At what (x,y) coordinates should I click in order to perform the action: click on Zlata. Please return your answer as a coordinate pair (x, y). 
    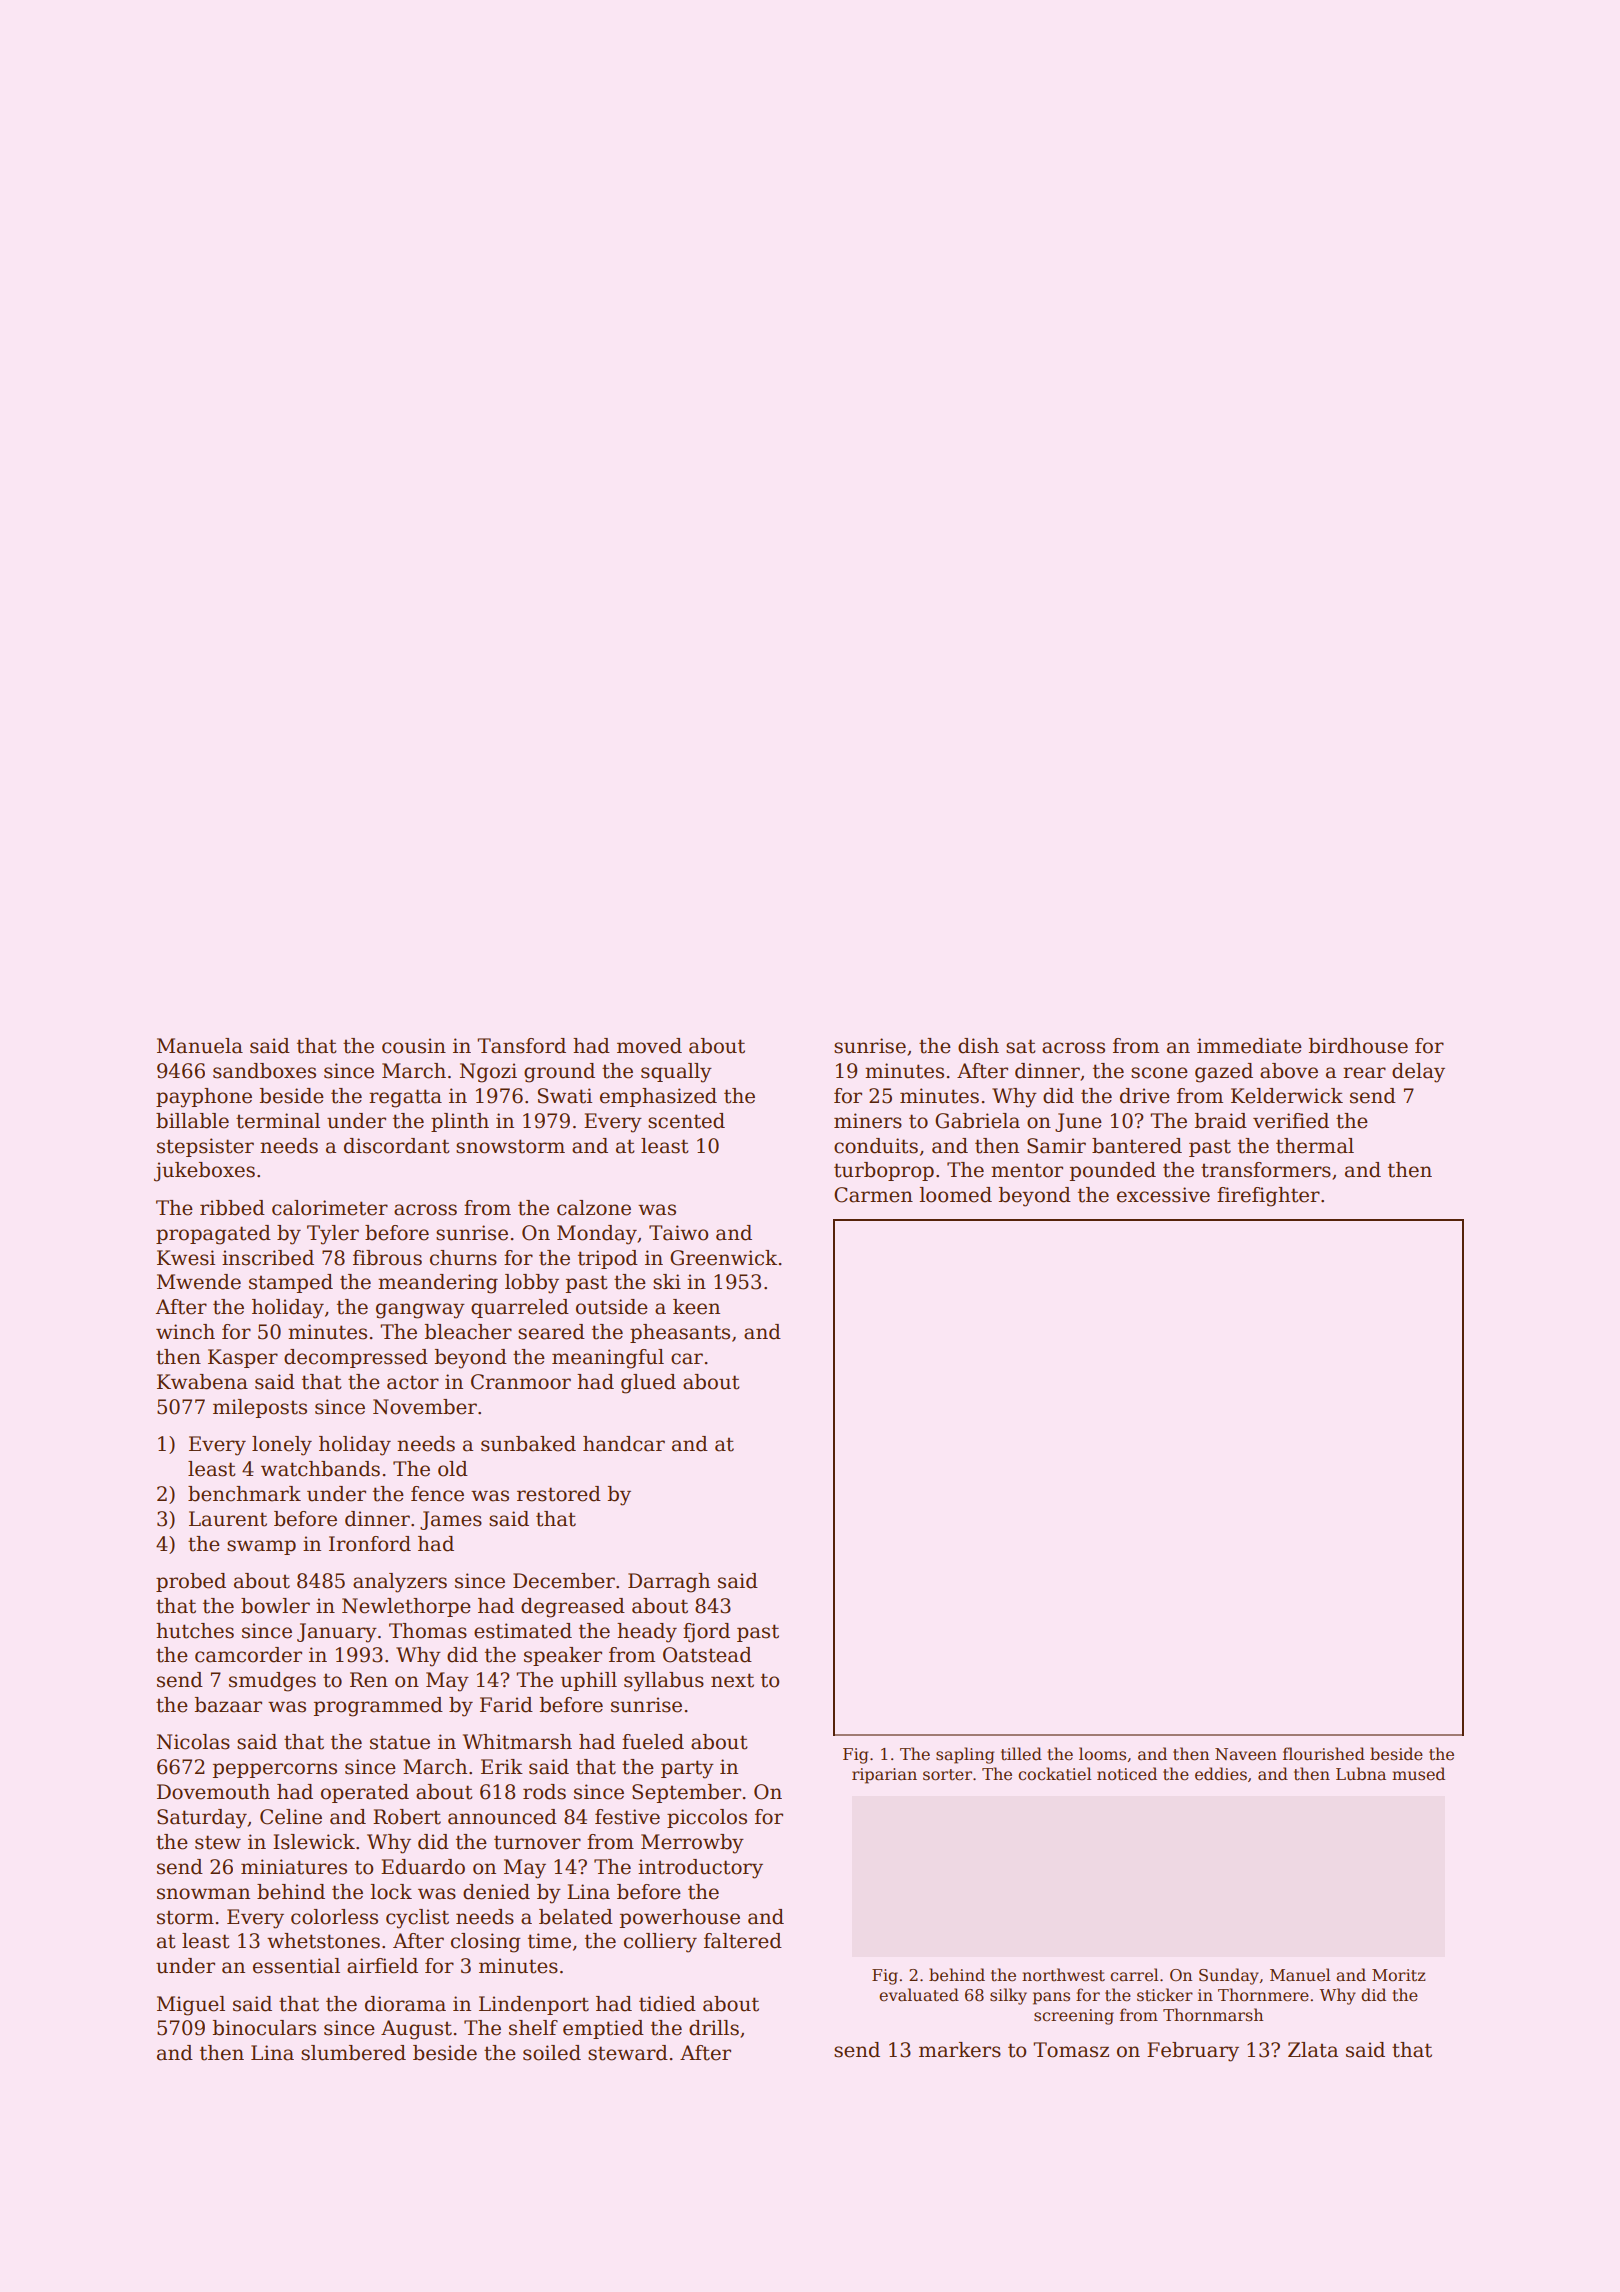
    Looking at the image, I should click on (1313, 2050).
